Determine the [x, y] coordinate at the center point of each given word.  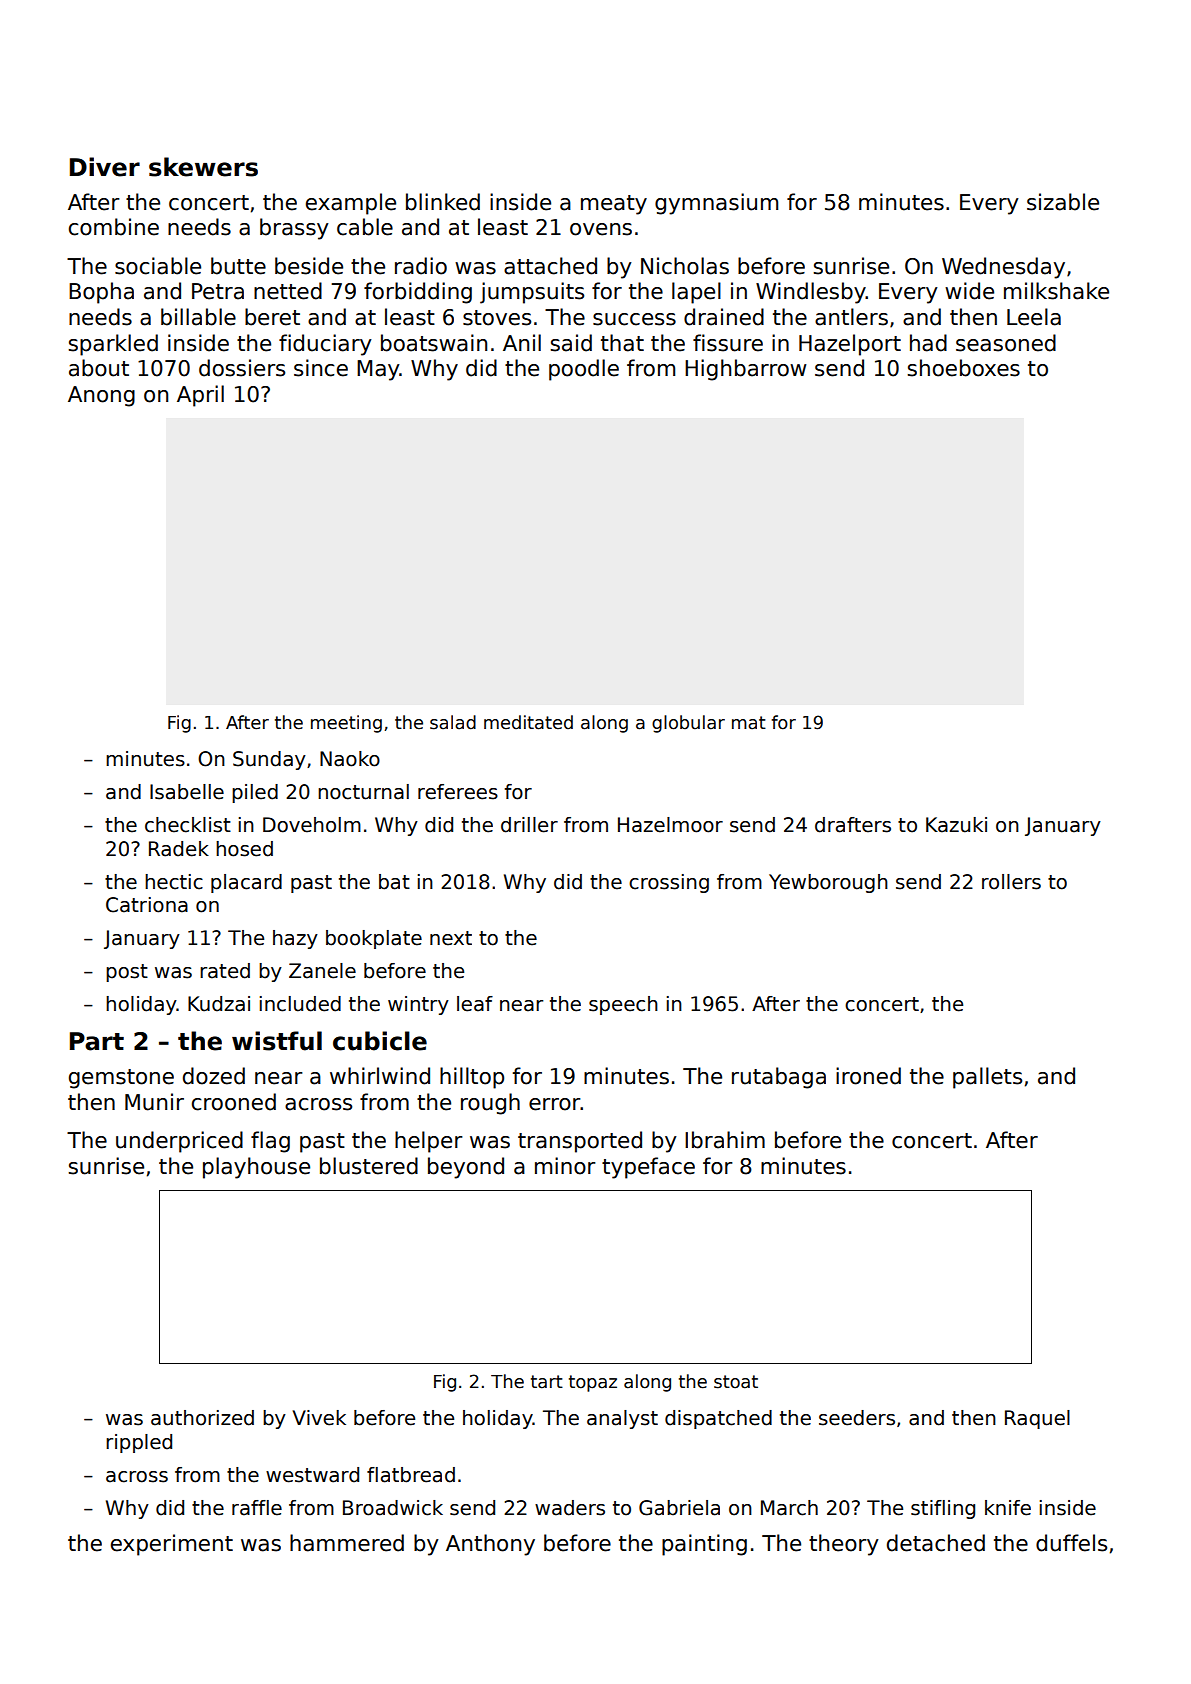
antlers [851, 317]
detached [936, 1543]
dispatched [718, 1419]
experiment [172, 1545]
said [571, 343]
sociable [158, 266]
